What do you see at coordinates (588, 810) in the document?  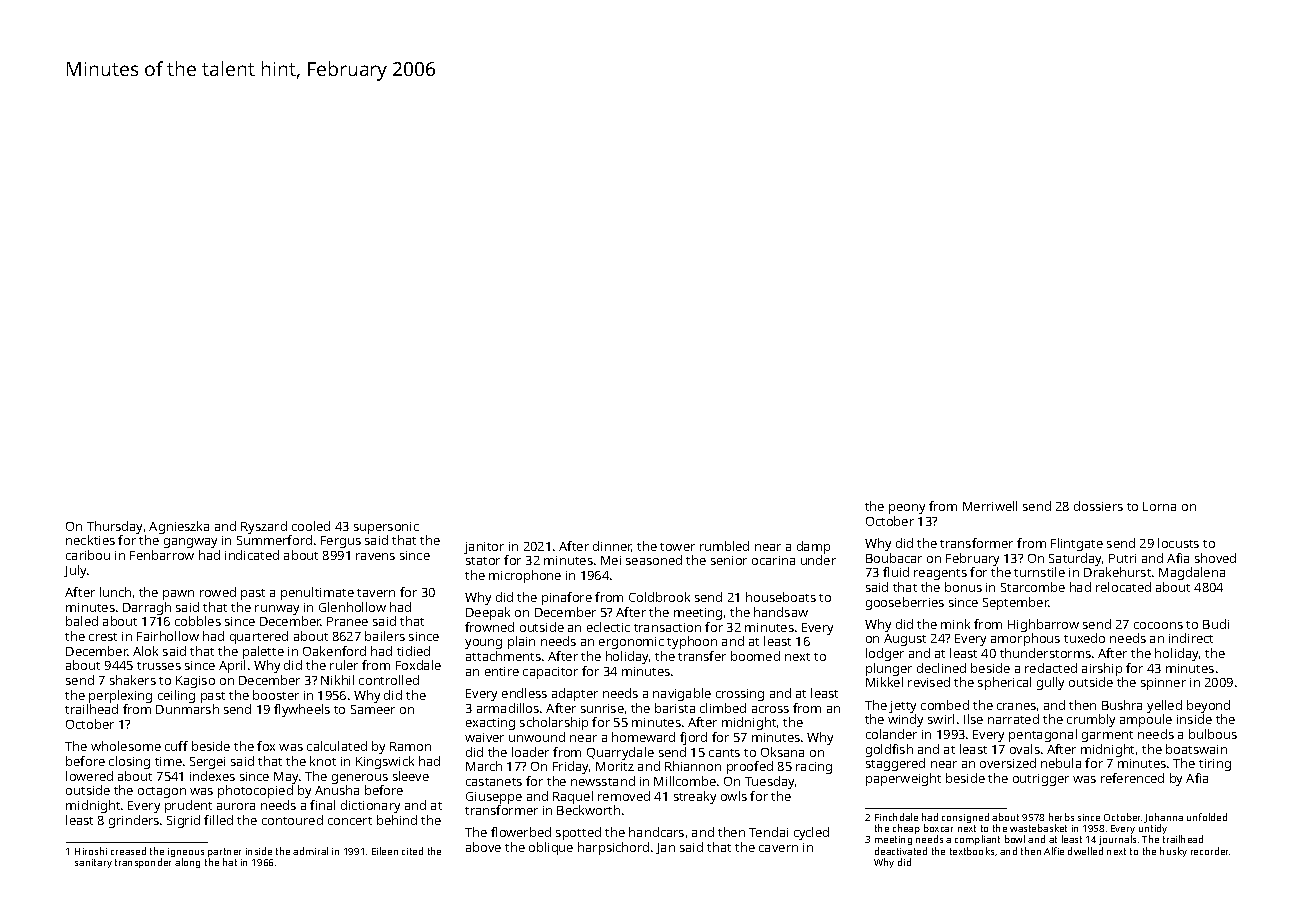 I see `Beckworth` at bounding box center [588, 810].
